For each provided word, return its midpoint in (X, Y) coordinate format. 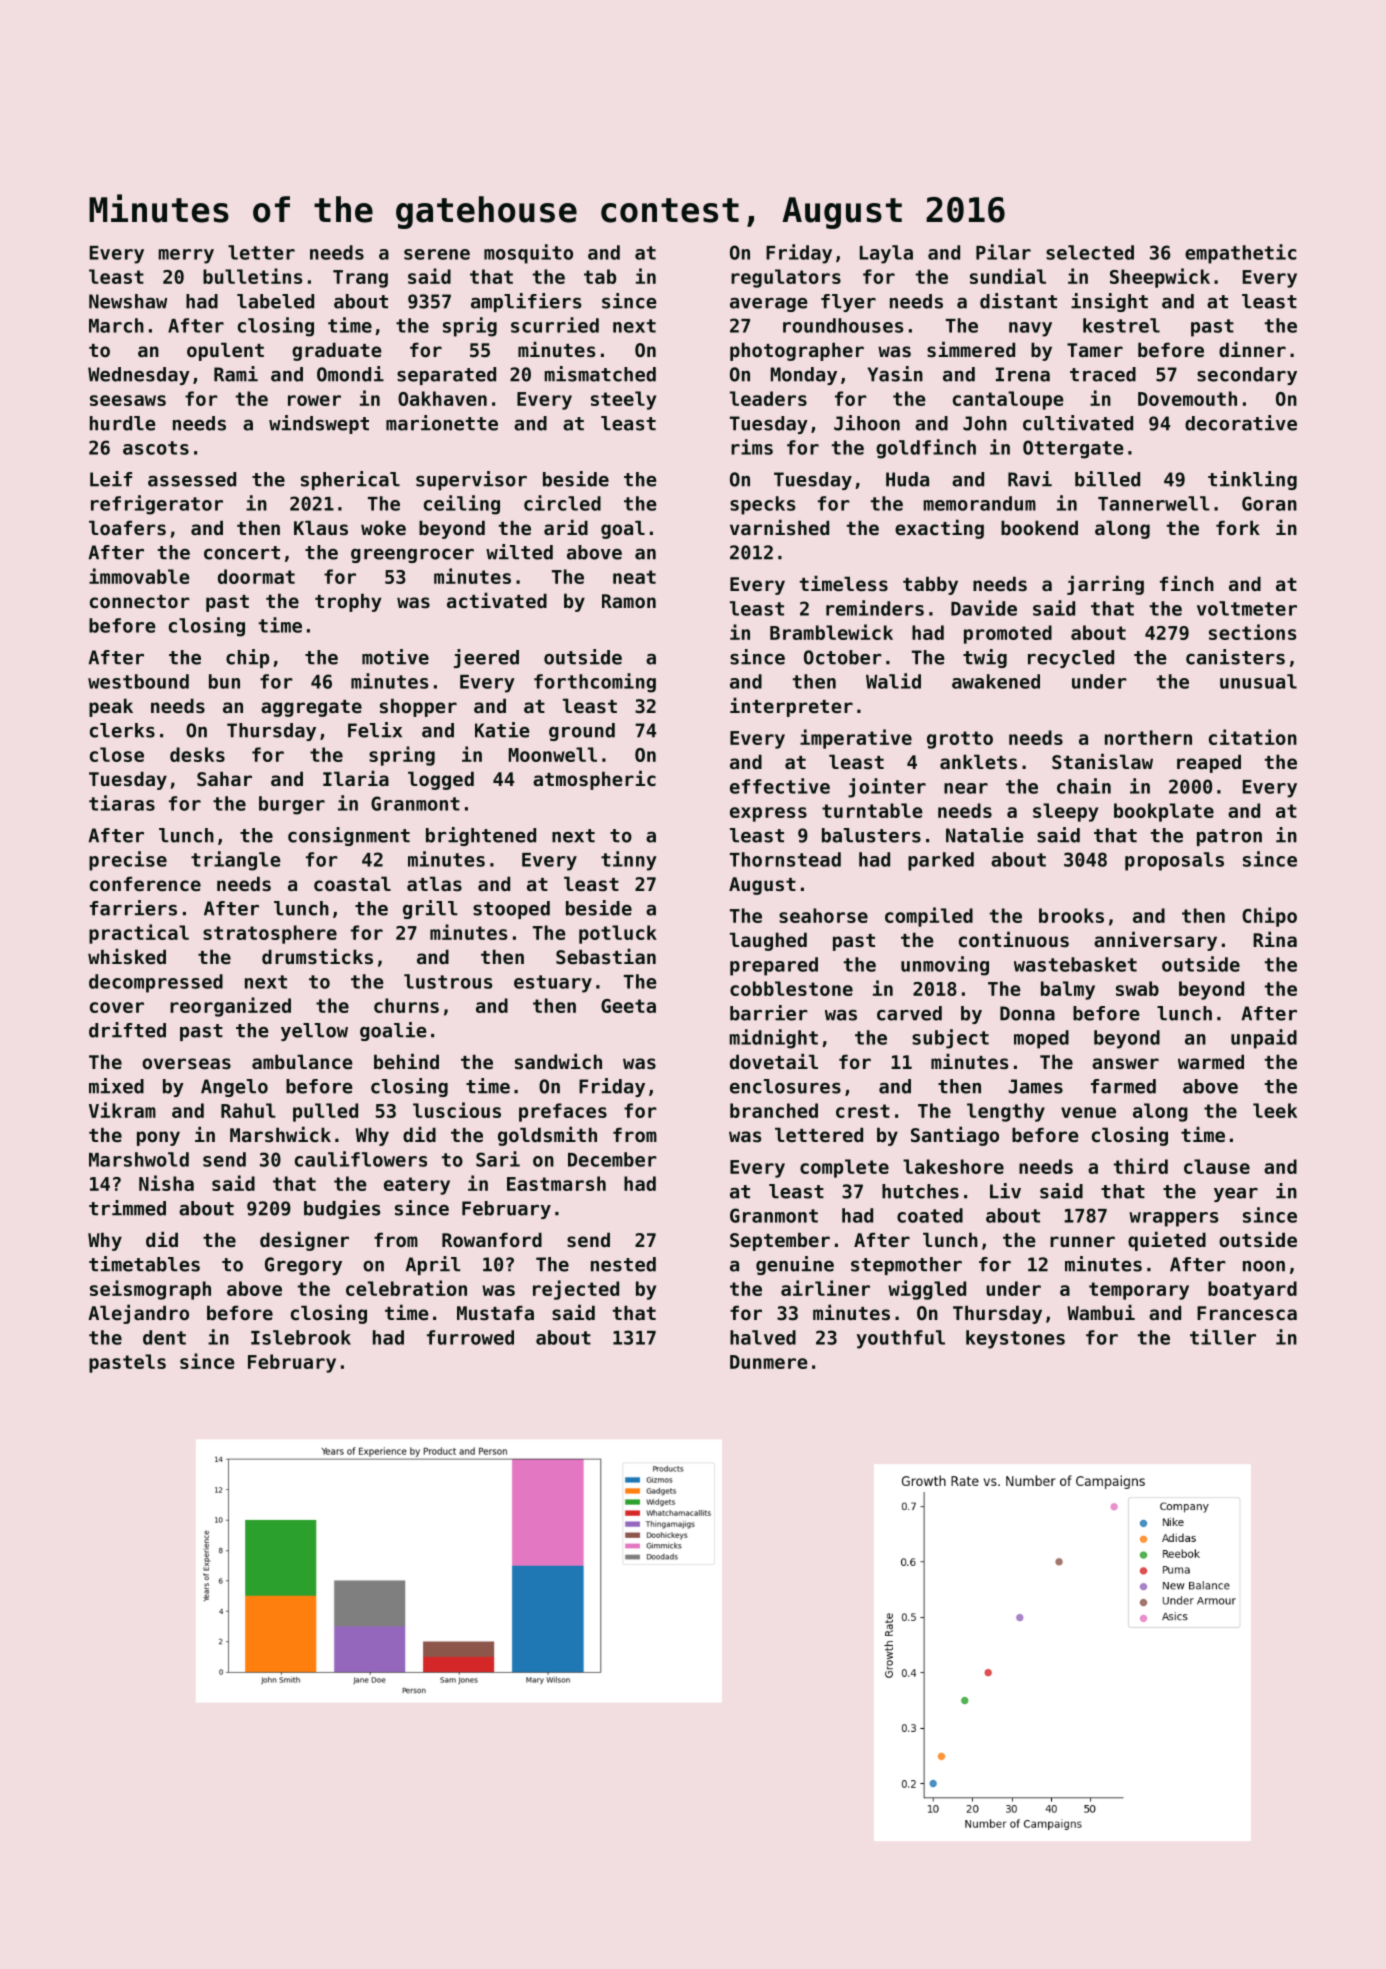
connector (140, 601)
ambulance (302, 1061)
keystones (1015, 1339)
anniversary (1155, 941)
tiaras (122, 803)
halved (763, 1337)
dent (164, 1337)
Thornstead (785, 859)
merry (186, 256)
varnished (779, 527)
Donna (1027, 1013)
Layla (886, 254)
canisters (1235, 657)
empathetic (1240, 254)
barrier (769, 1013)
